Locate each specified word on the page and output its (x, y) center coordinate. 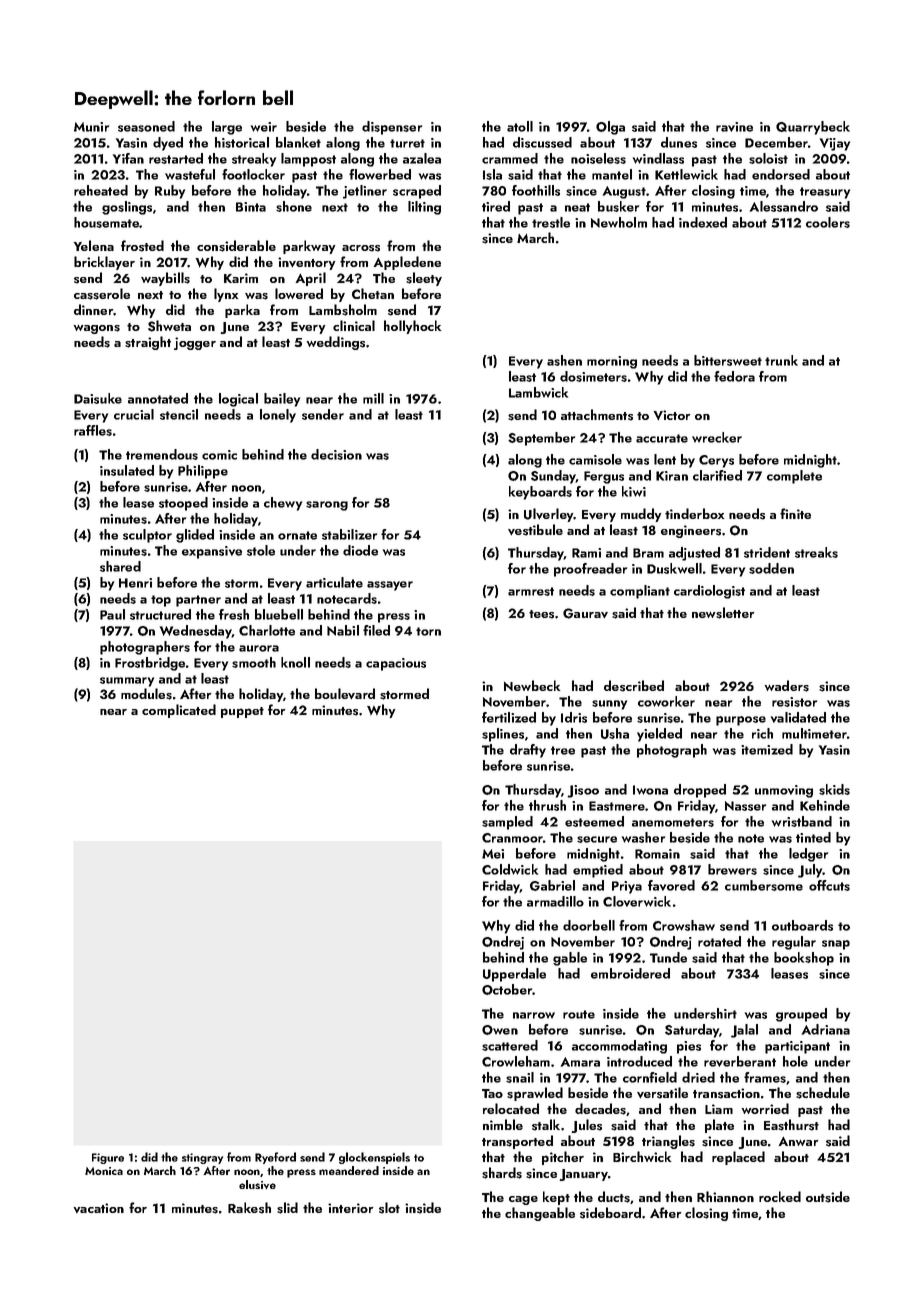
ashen (564, 360)
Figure (108, 1158)
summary (127, 682)
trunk (781, 360)
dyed (168, 144)
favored (671, 885)
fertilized (509, 717)
